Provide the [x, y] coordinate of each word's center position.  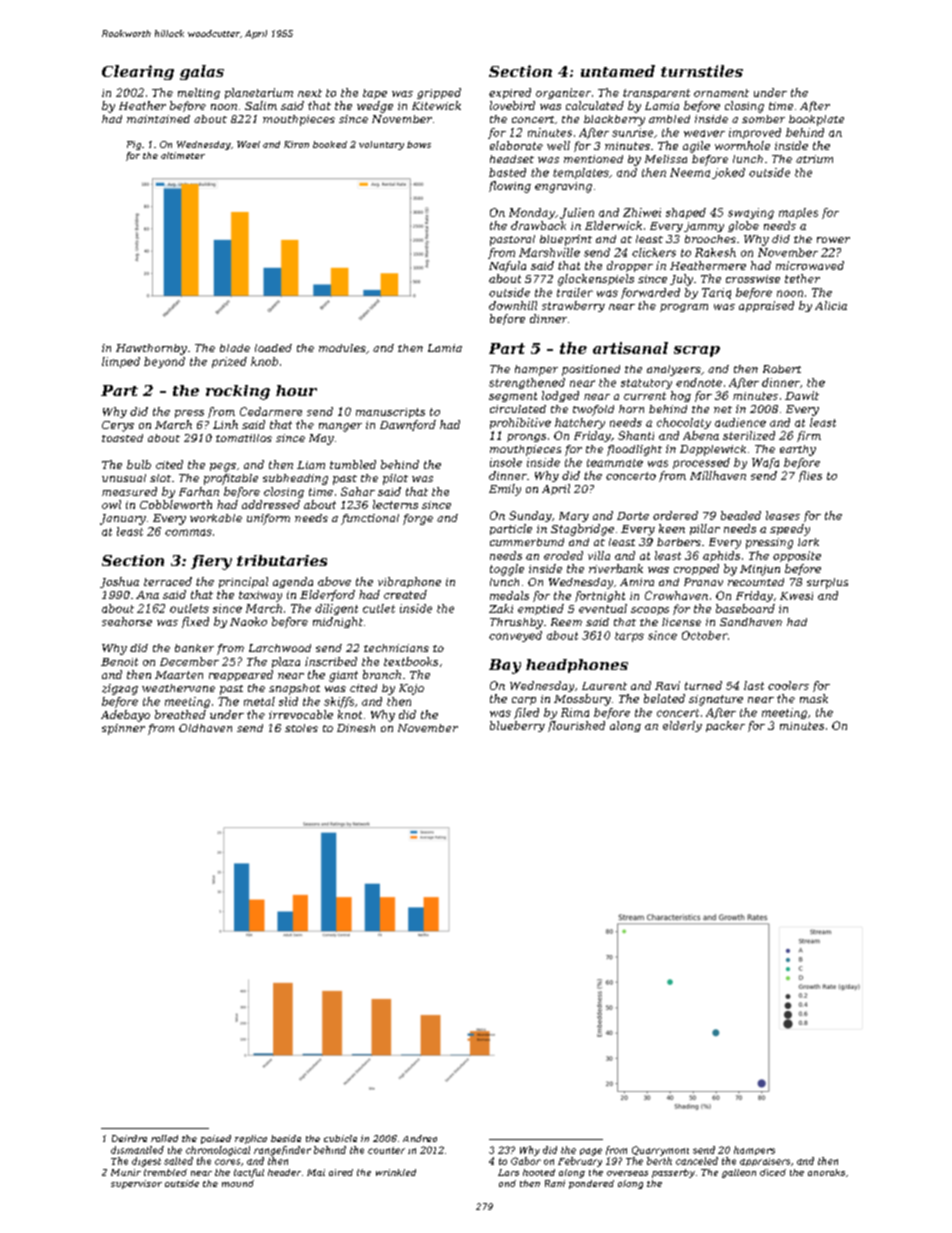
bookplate [816, 120]
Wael [248, 144]
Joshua [119, 582]
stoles [301, 728]
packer [725, 726]
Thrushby [516, 623]
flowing [510, 187]
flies [810, 476]
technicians [396, 648]
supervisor [136, 1184]
